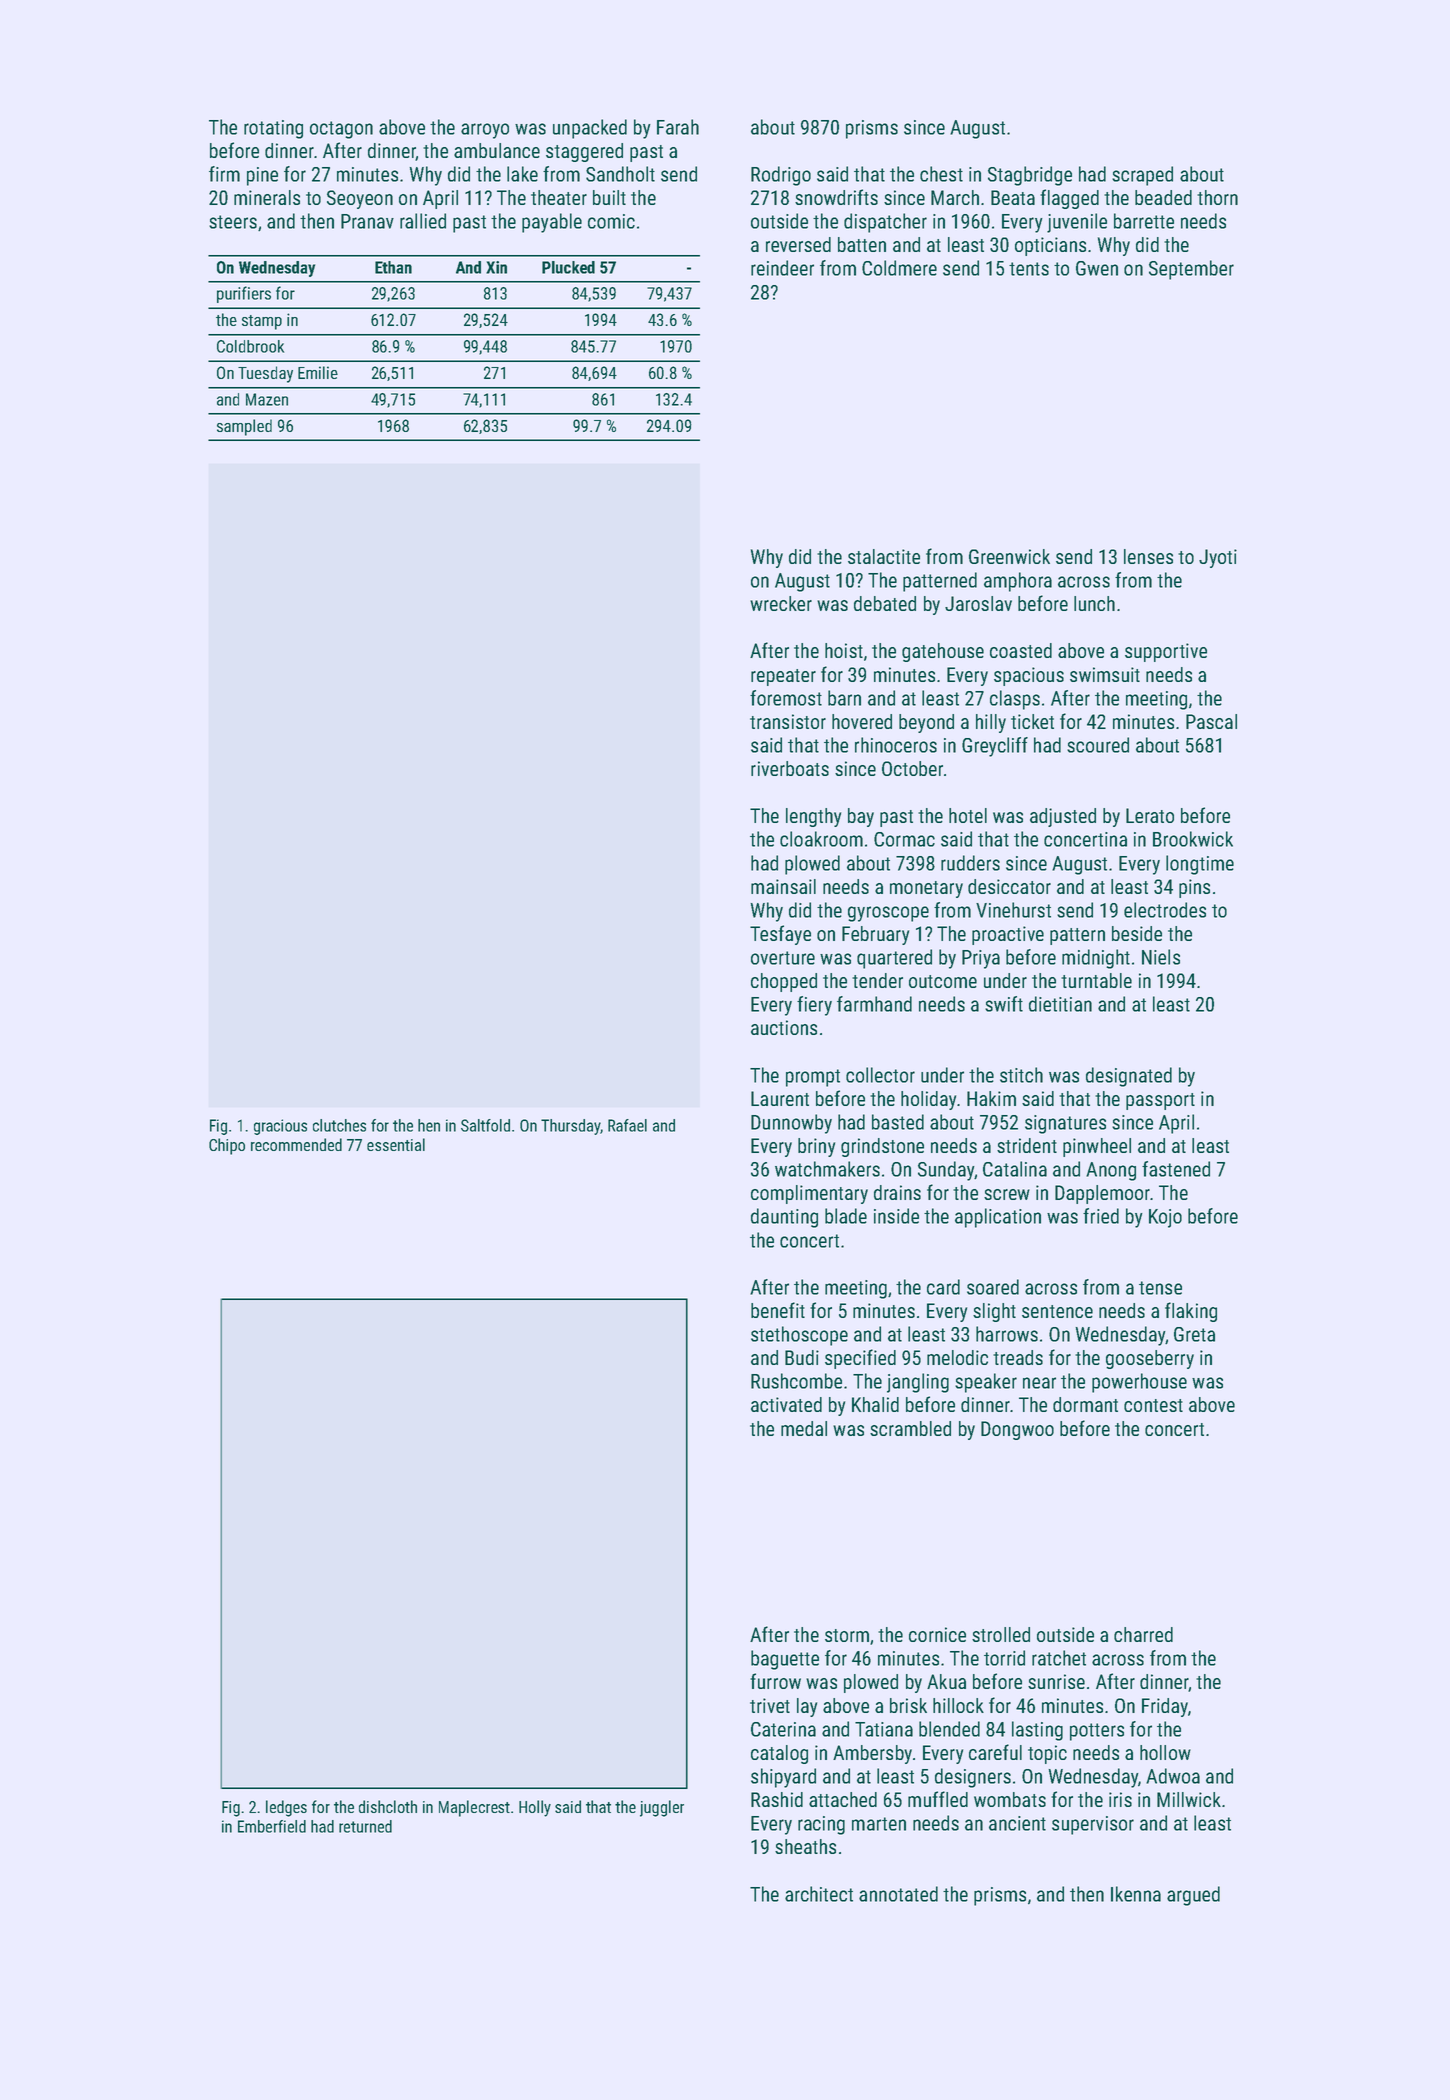 The width and height of the screenshot is (1450, 2100). What do you see at coordinates (786, 1404) in the screenshot?
I see `activated` at bounding box center [786, 1404].
